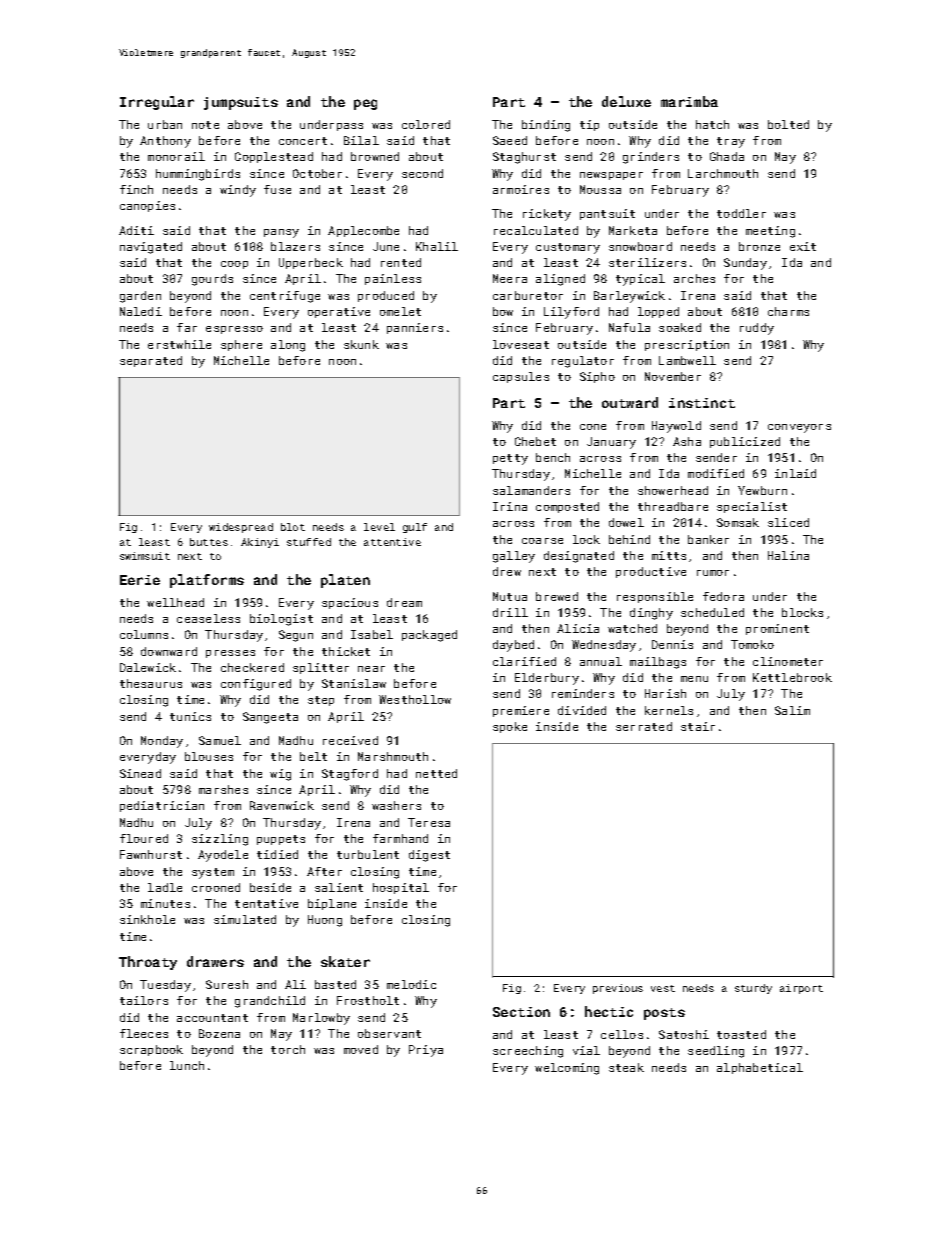  I want to click on level, so click(379, 527).
